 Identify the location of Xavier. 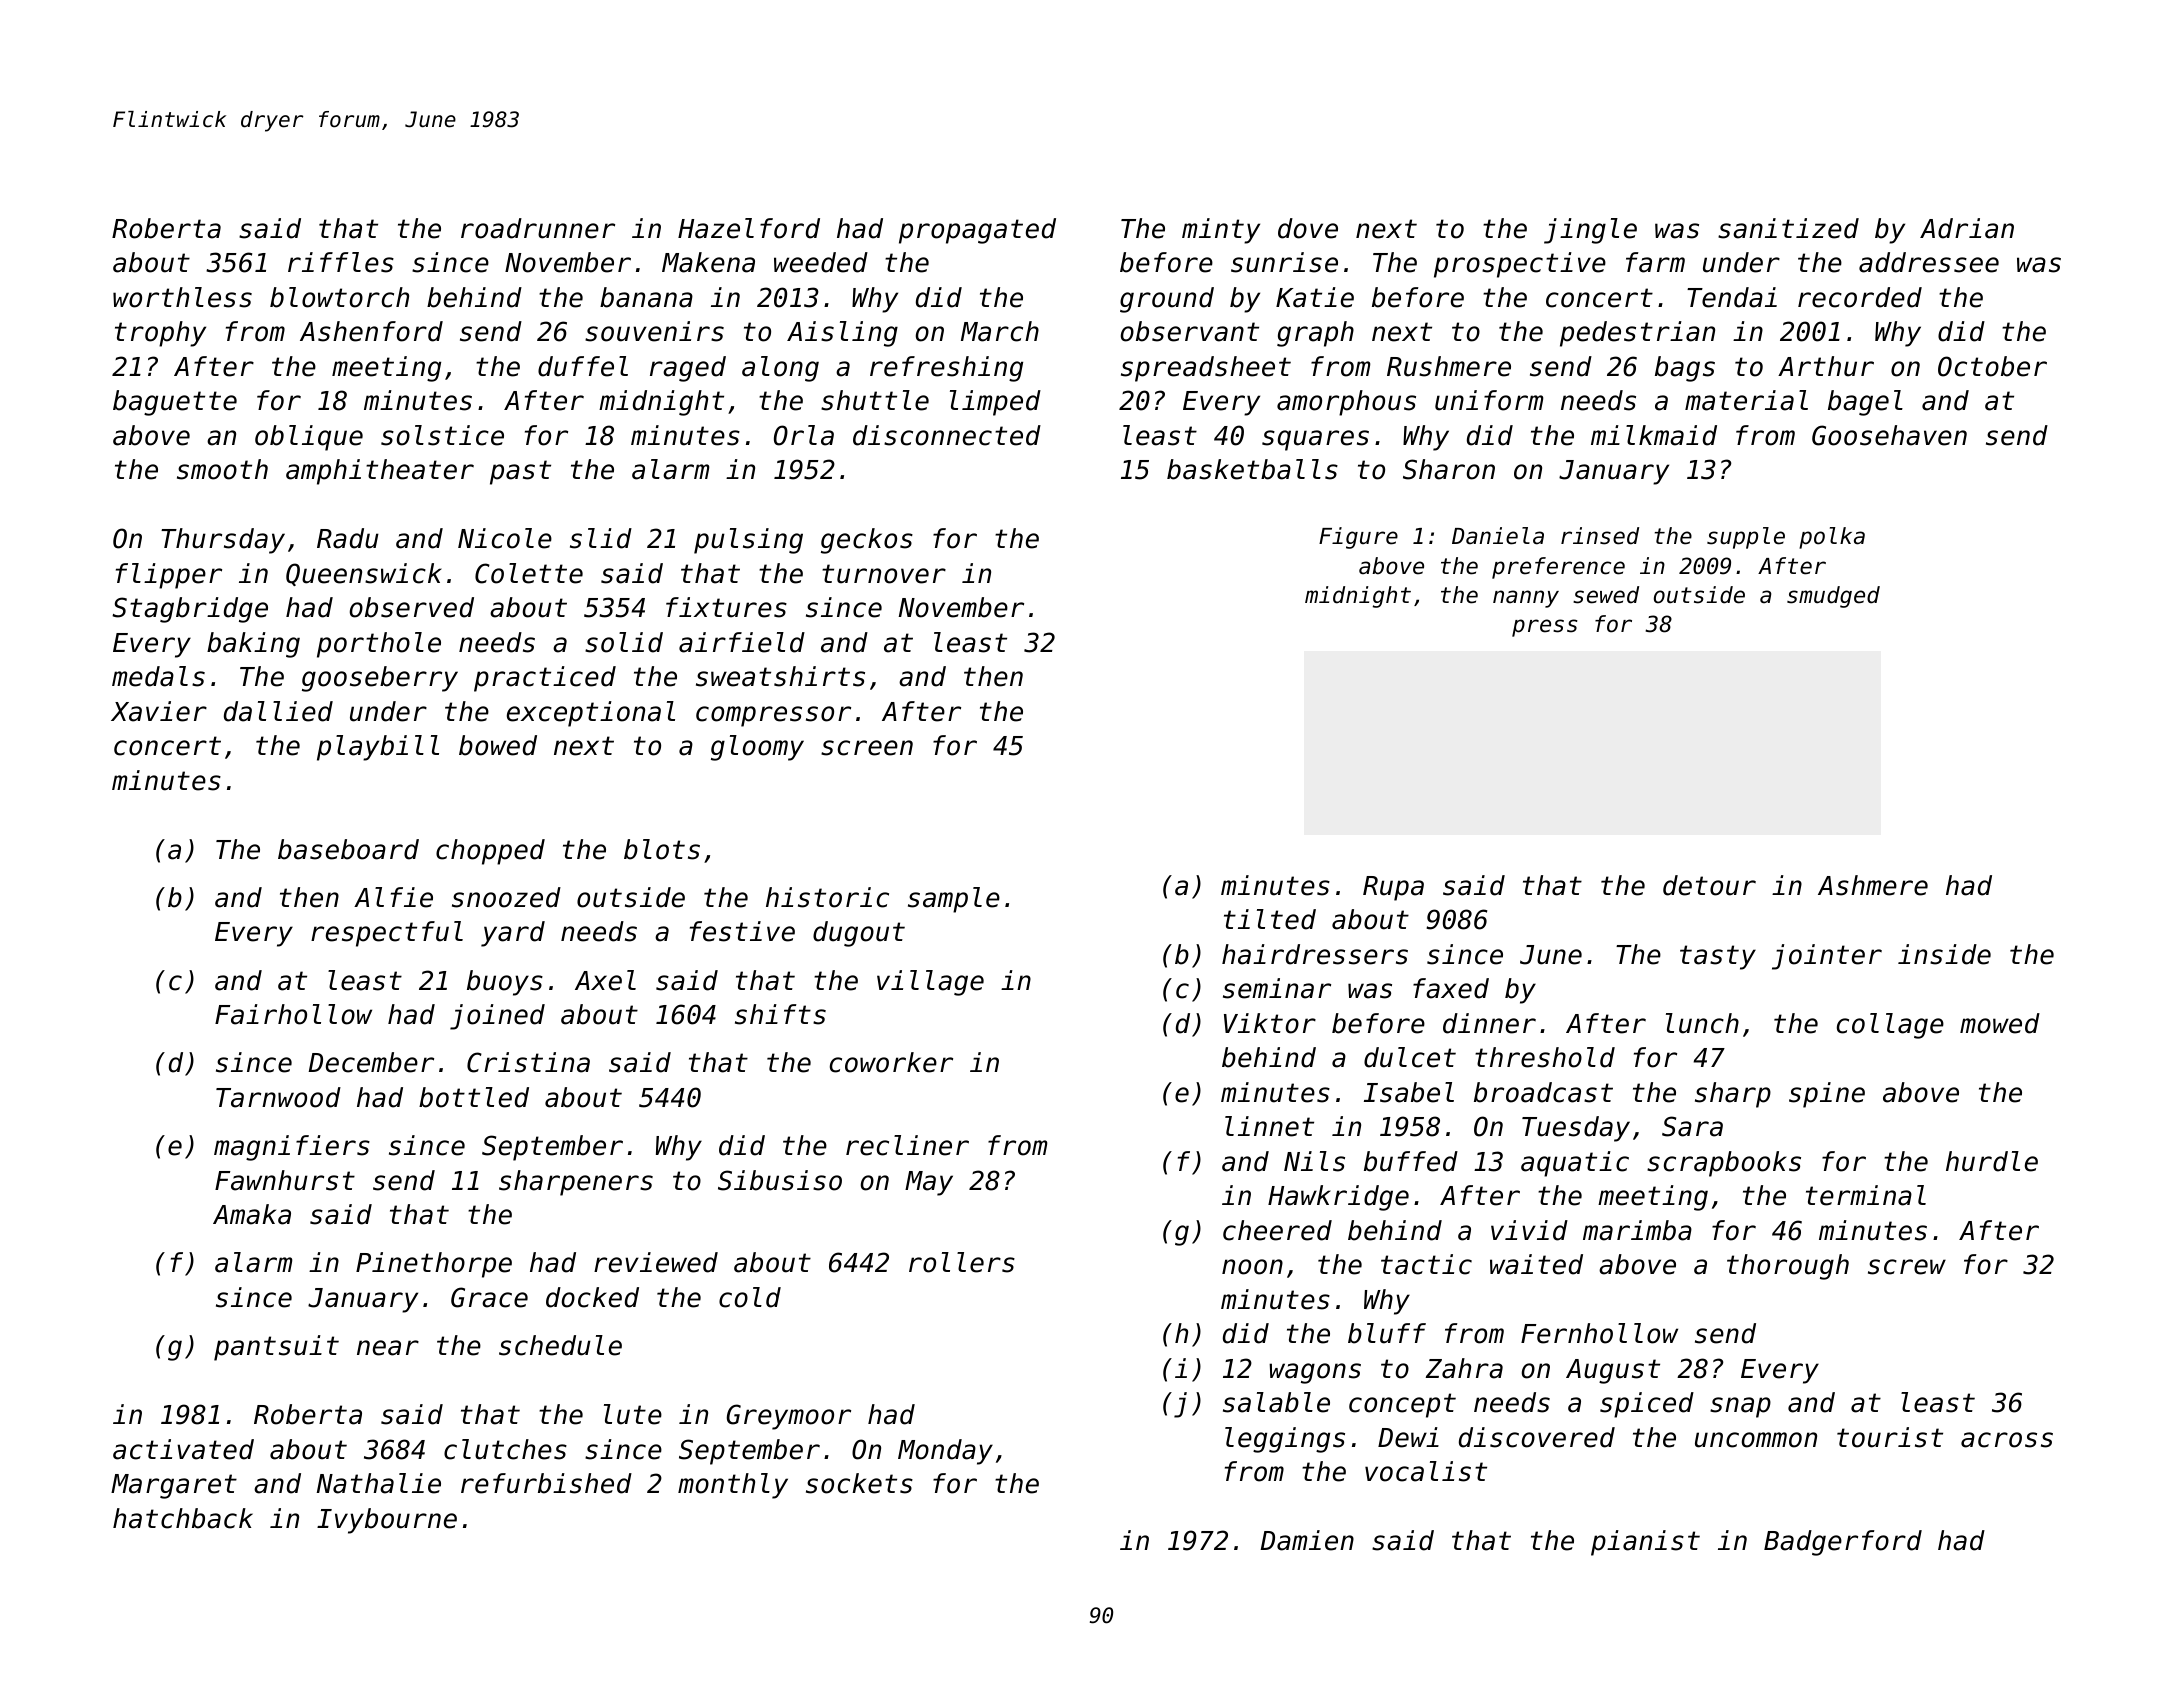
(159, 711).
